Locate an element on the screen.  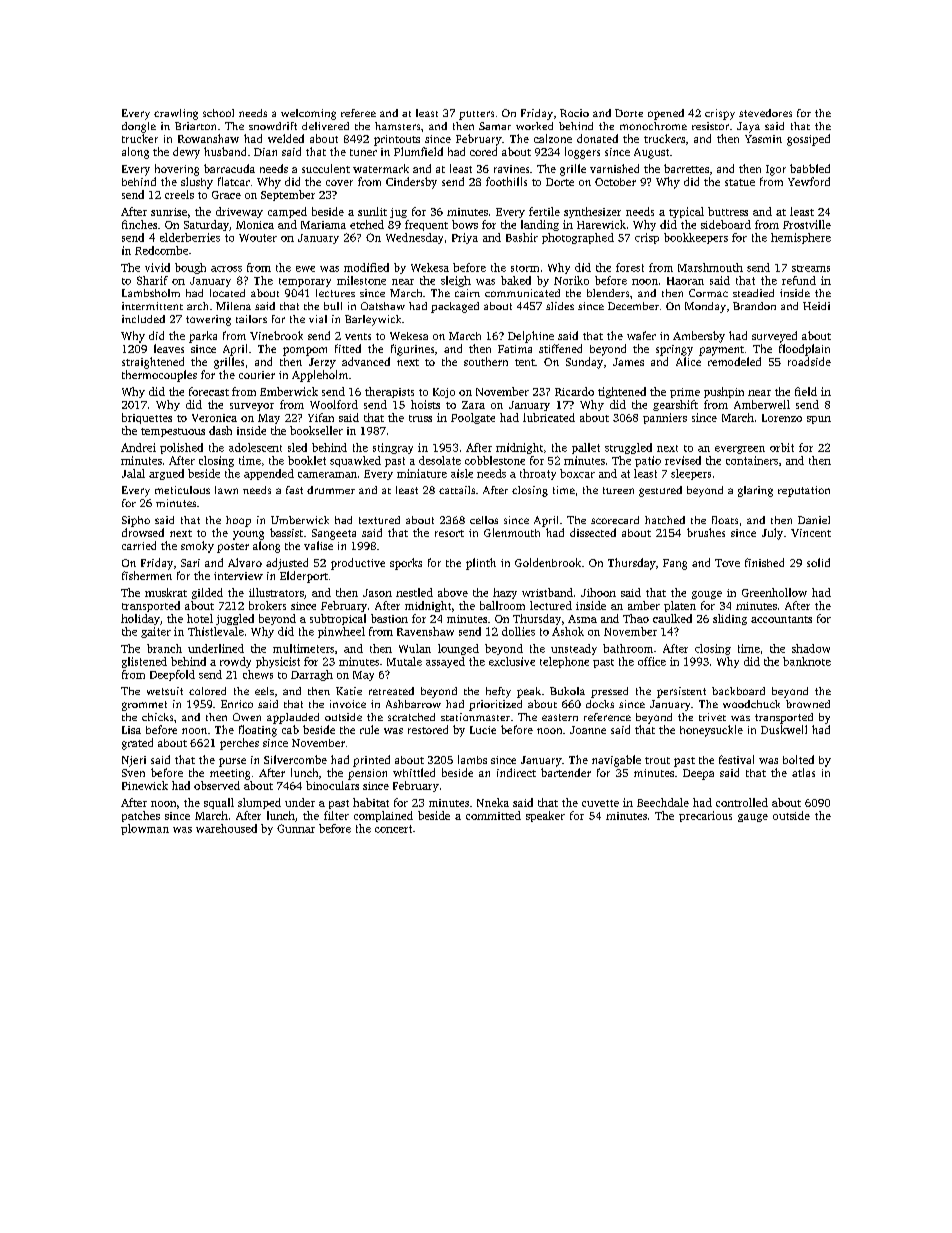
resistor is located at coordinates (710, 126).
